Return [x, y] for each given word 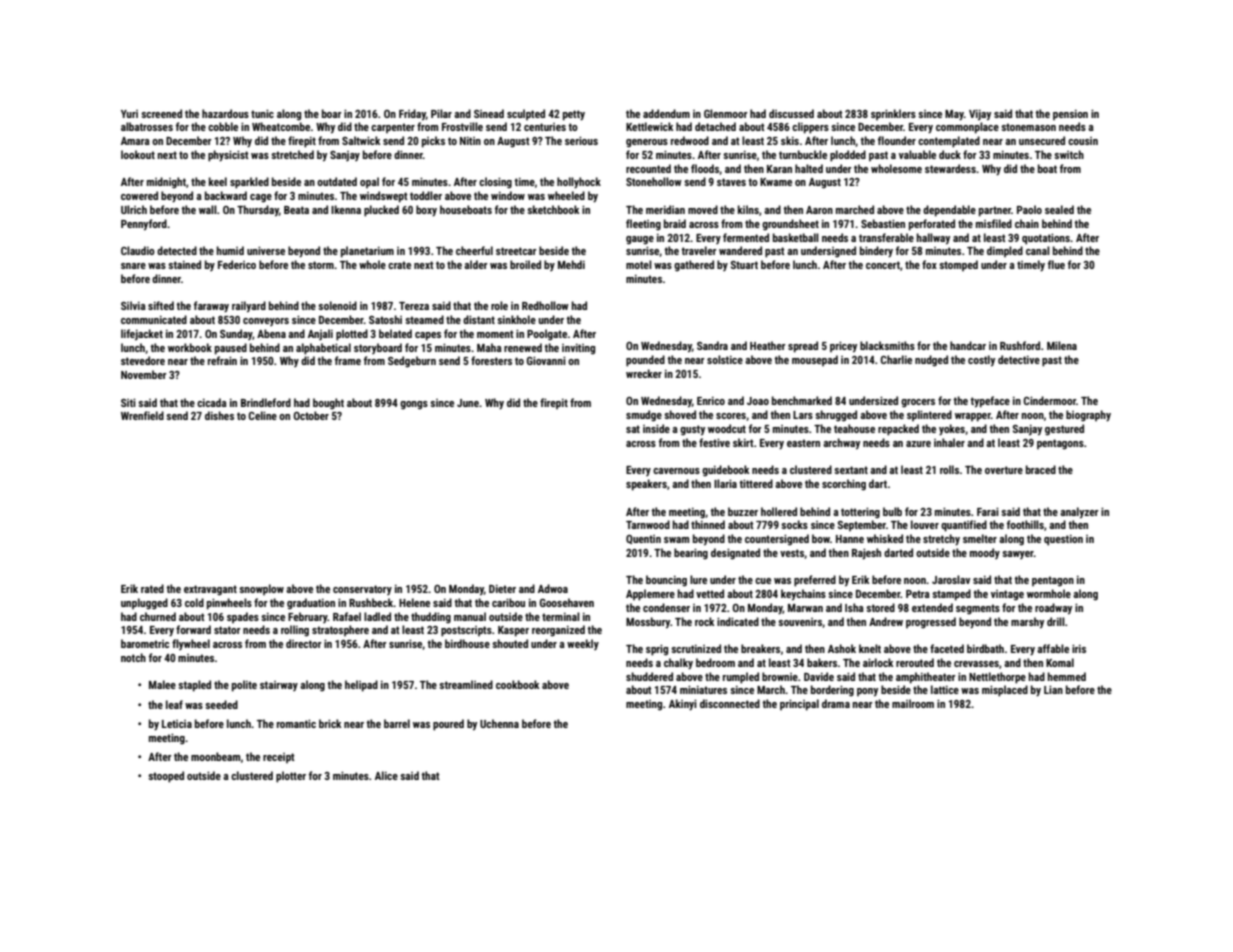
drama [836, 703]
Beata [296, 210]
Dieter [502, 589]
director [304, 643]
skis [790, 140]
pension [1070, 115]
